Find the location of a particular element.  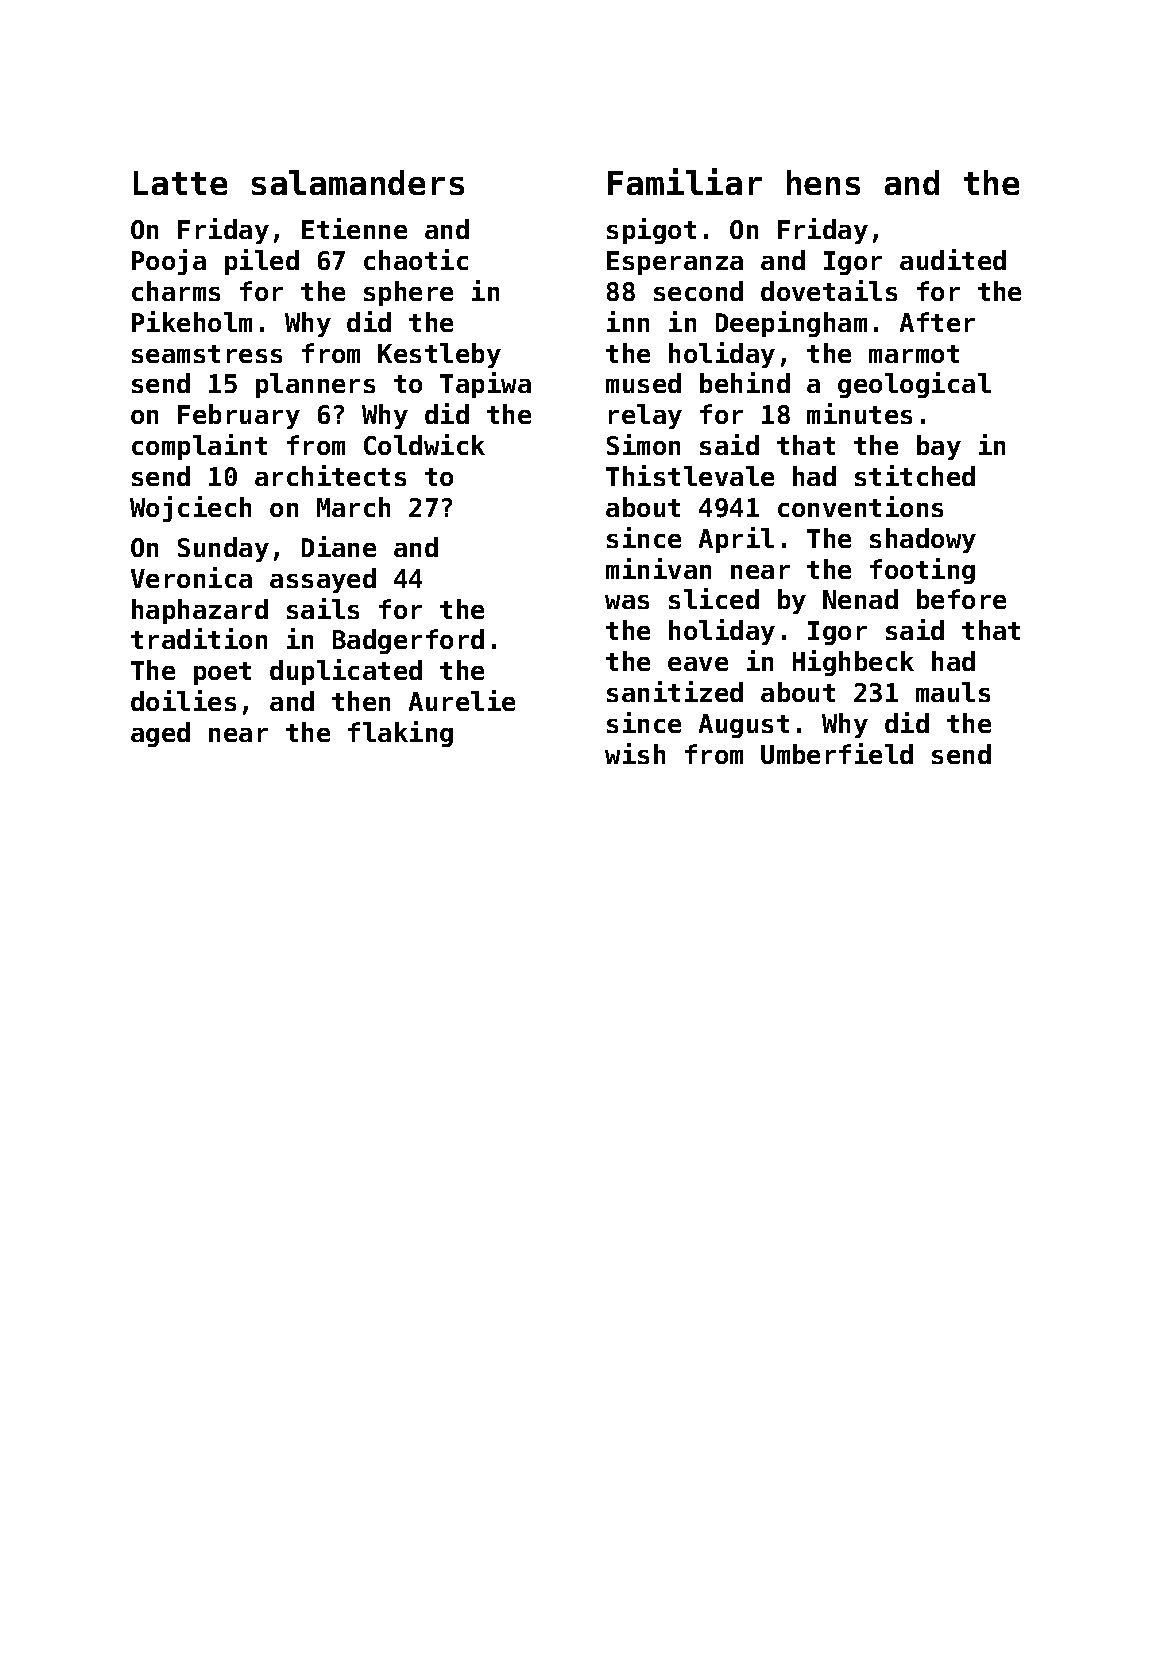

Veronica is located at coordinates (191, 577).
